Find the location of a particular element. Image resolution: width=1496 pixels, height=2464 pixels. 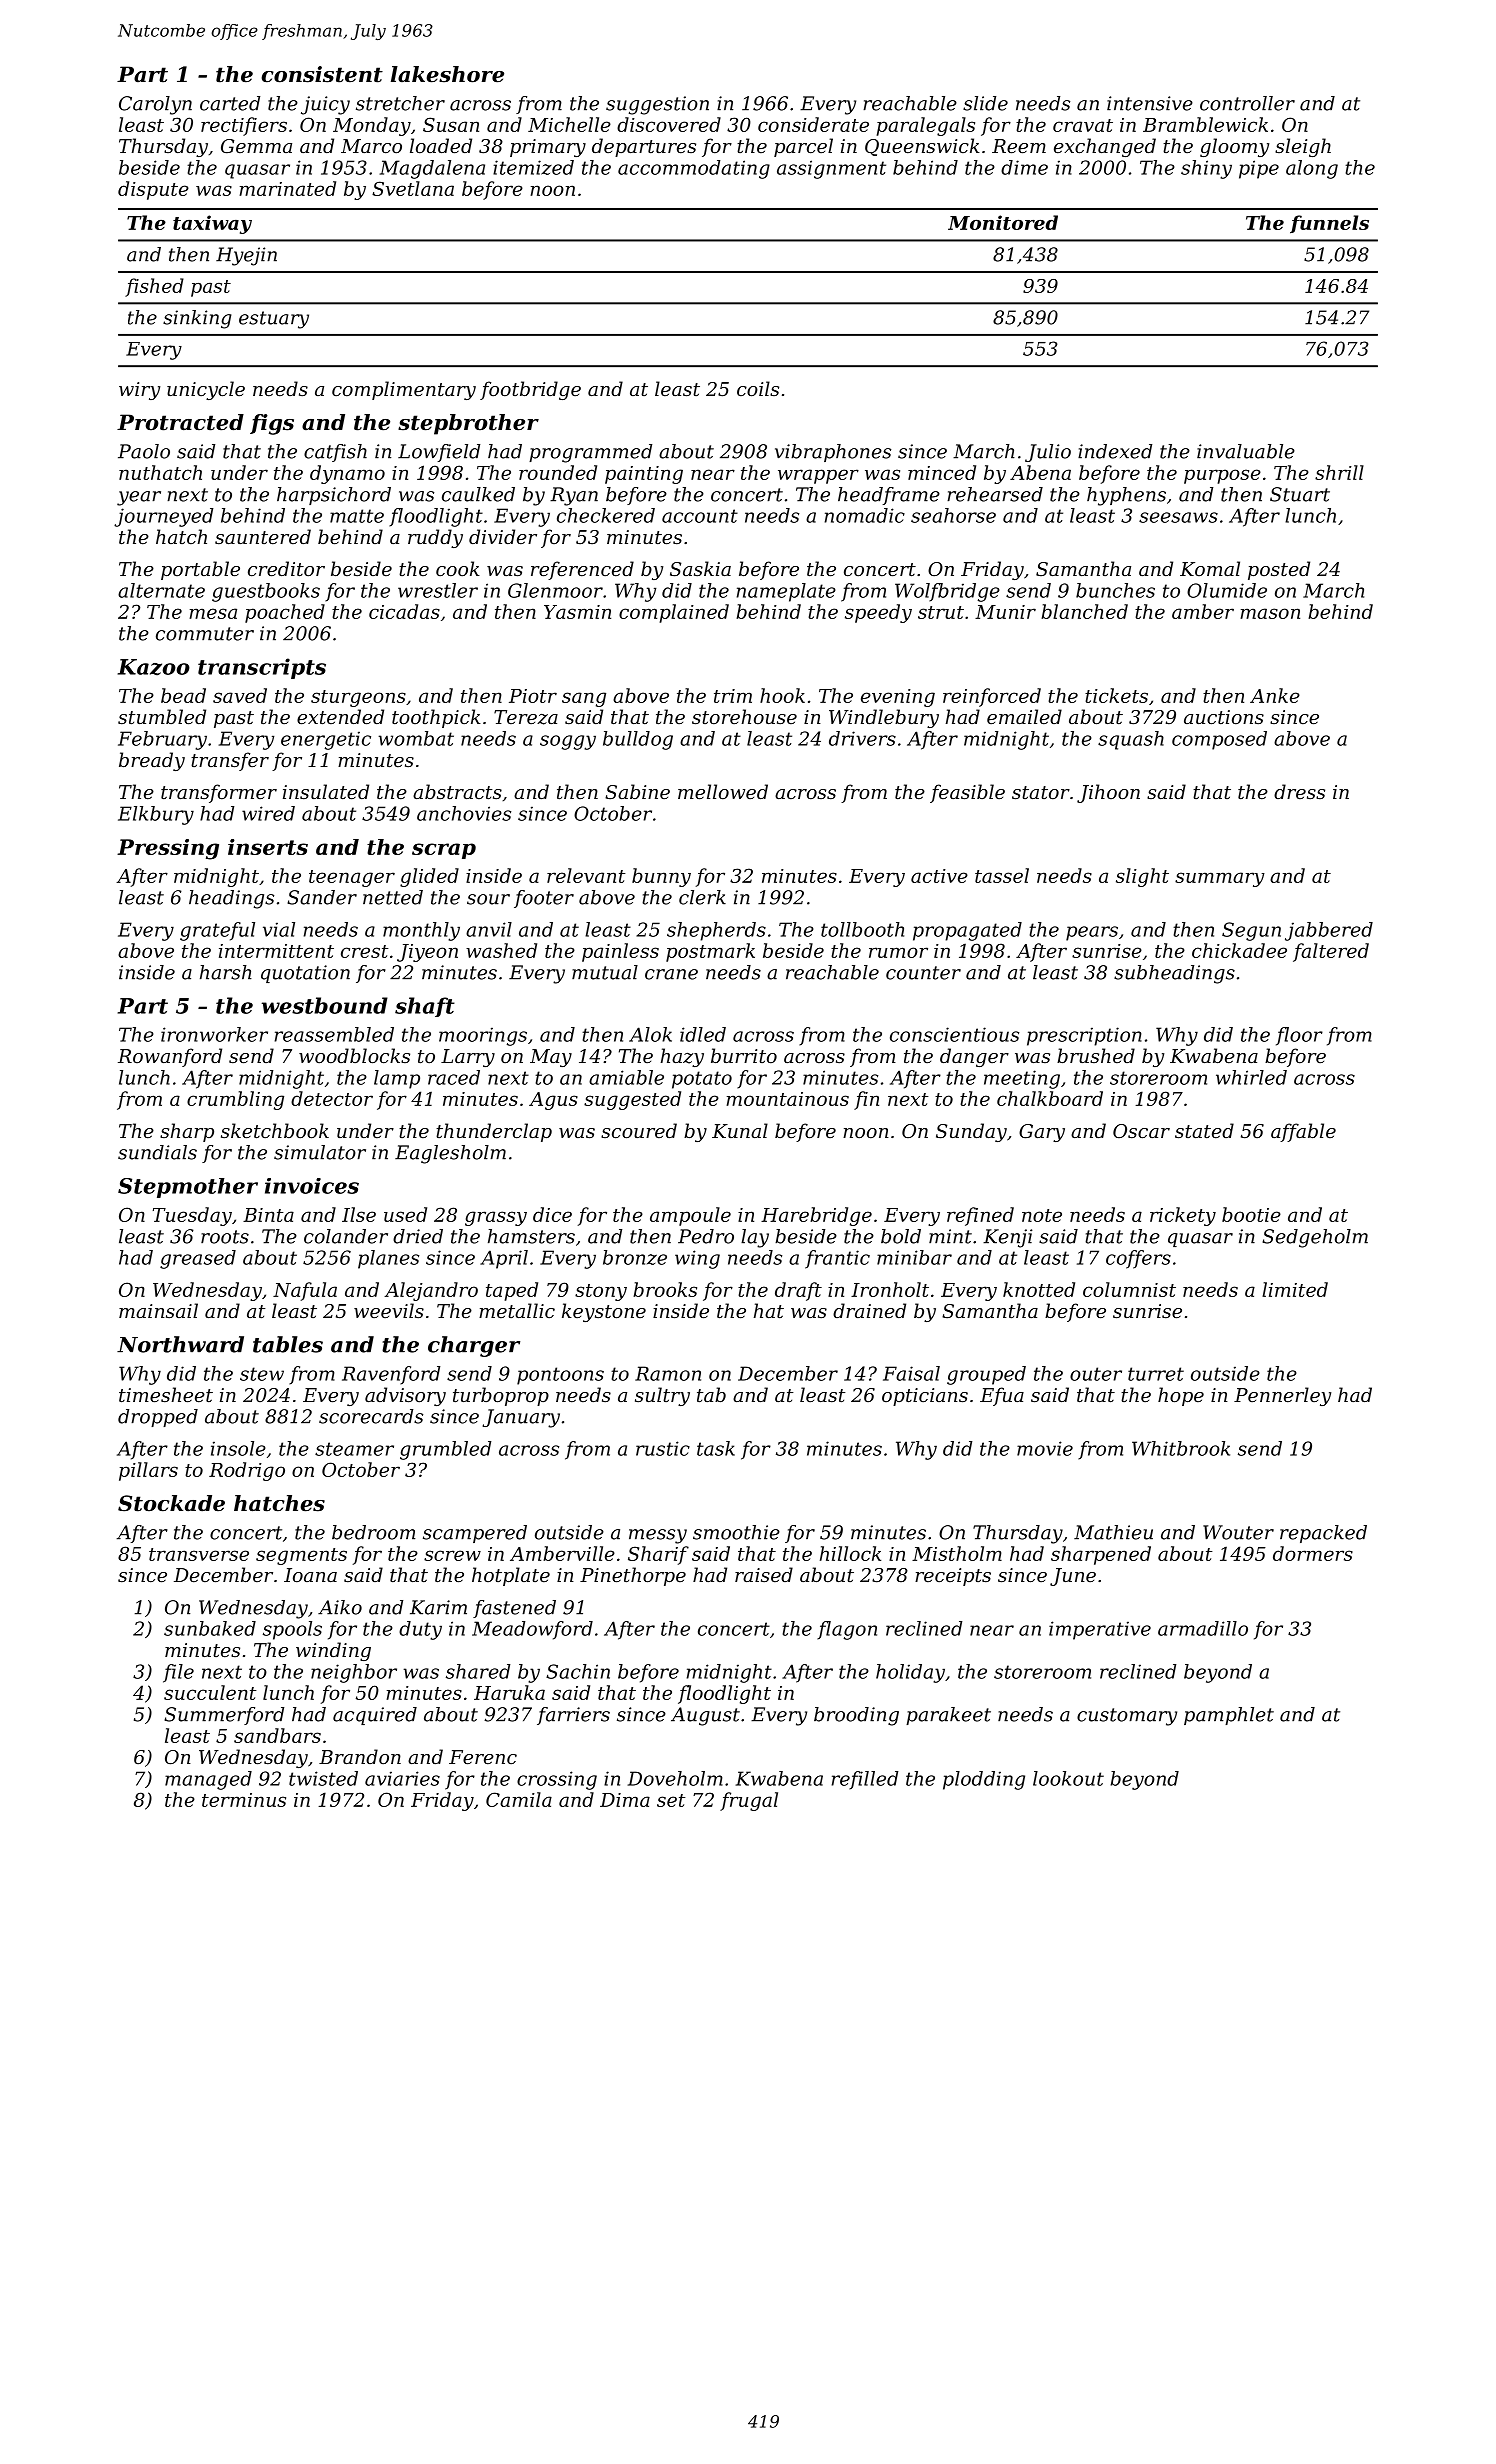

scampered is located at coordinates (475, 1534).
